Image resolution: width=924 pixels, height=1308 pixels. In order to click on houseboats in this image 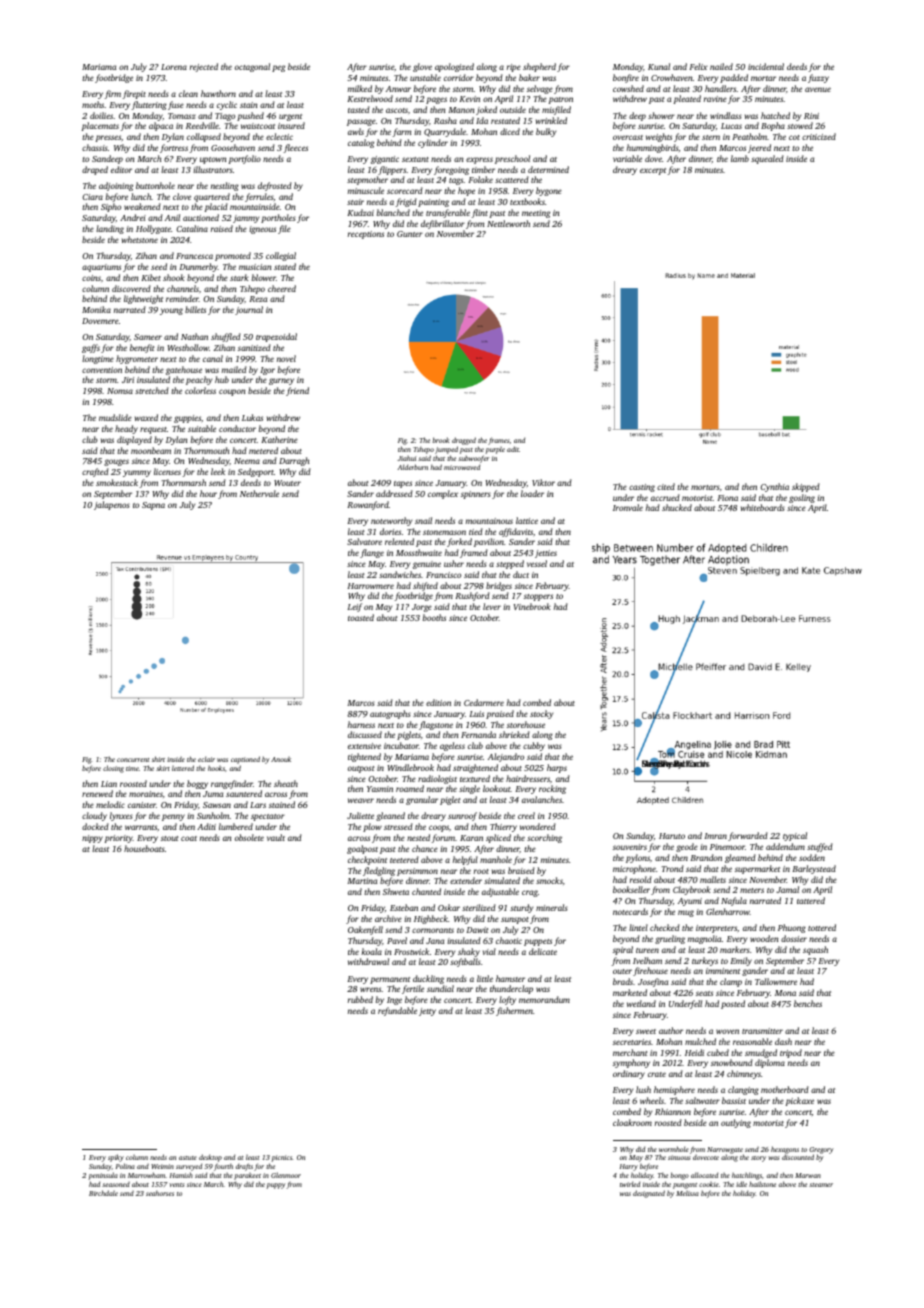, I will do `click(144, 848)`.
